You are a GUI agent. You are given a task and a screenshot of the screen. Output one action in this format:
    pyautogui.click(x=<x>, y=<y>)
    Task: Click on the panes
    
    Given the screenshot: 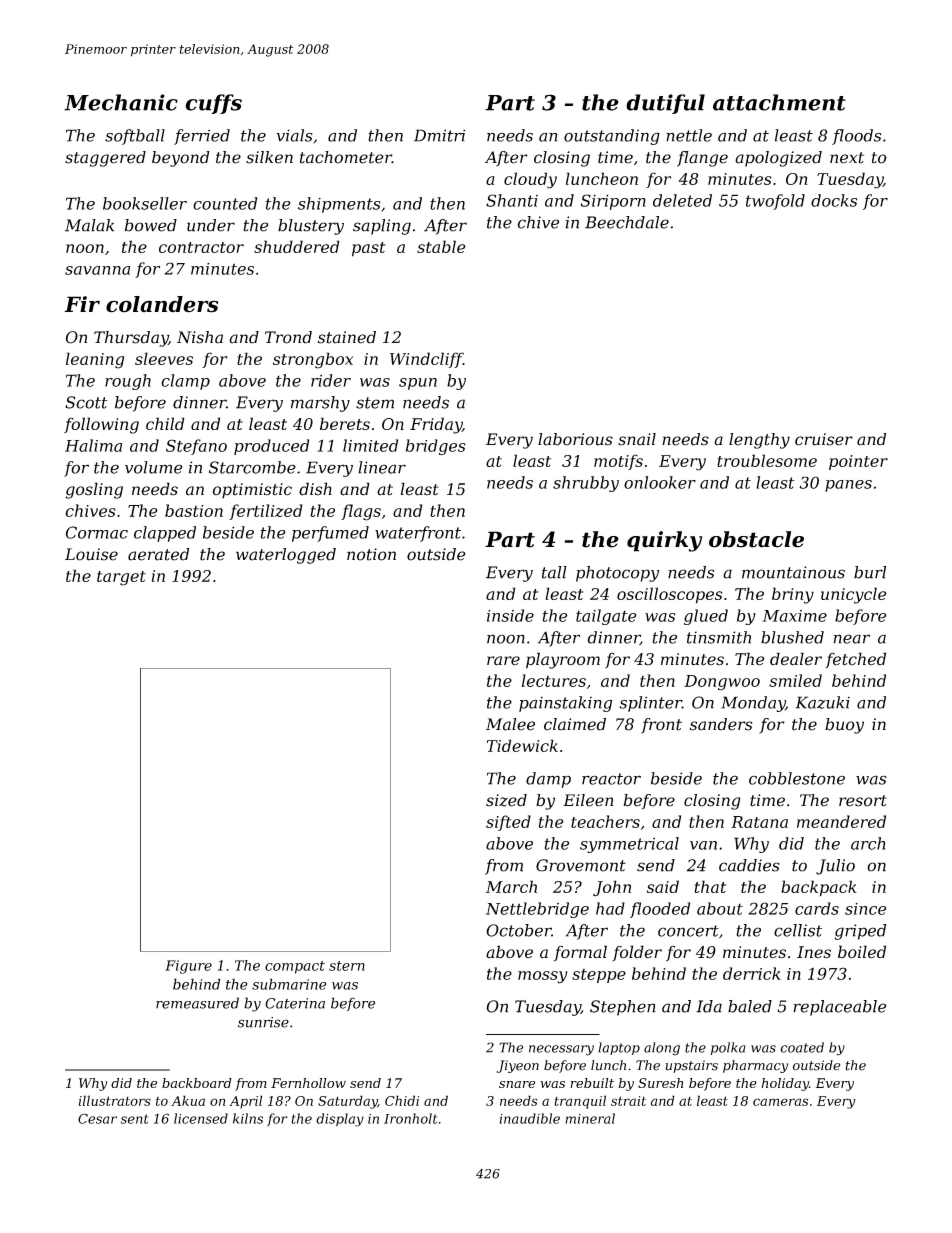 What is the action you would take?
    pyautogui.click(x=848, y=486)
